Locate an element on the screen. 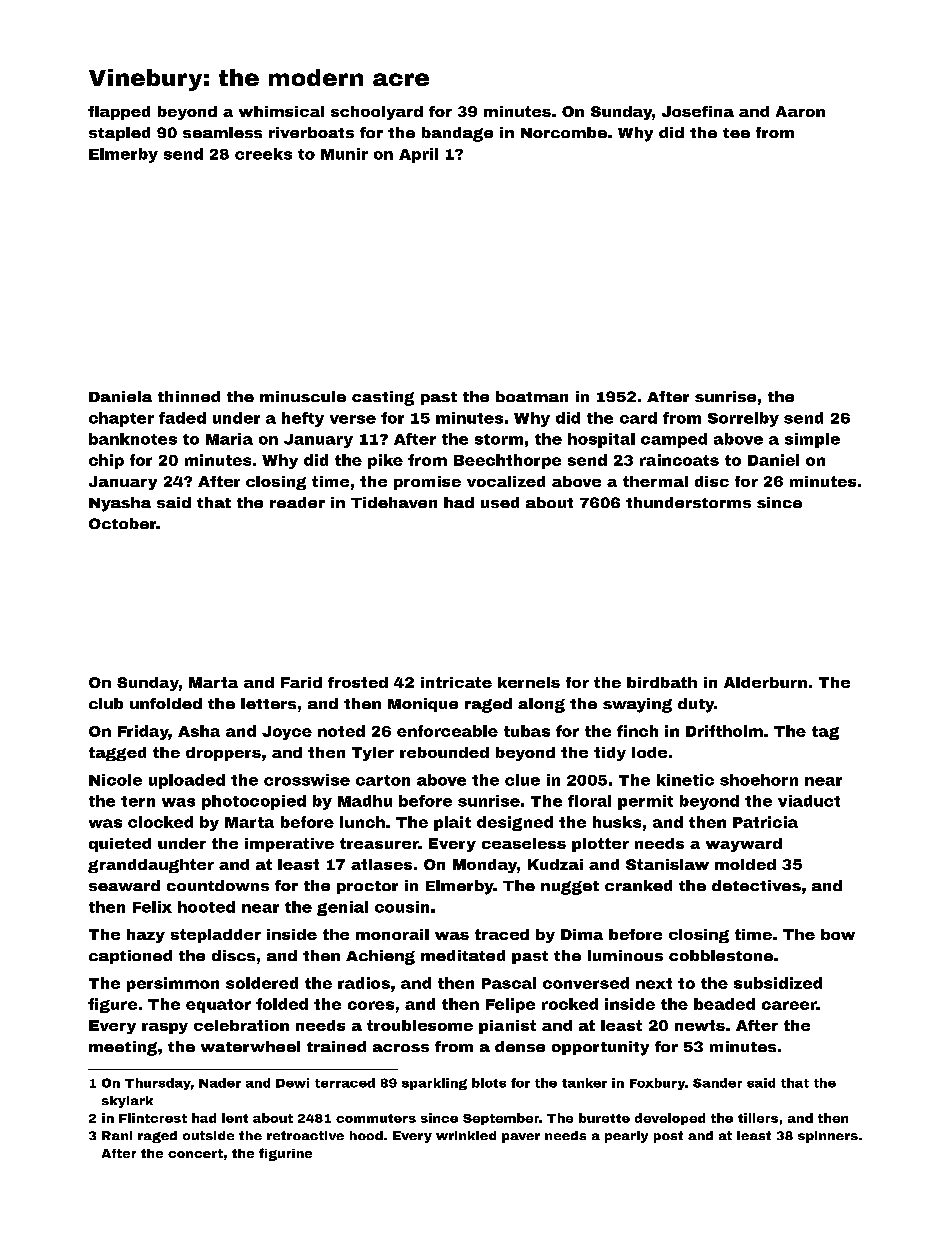 Image resolution: width=952 pixels, height=1233 pixels. raincoats is located at coordinates (679, 460).
